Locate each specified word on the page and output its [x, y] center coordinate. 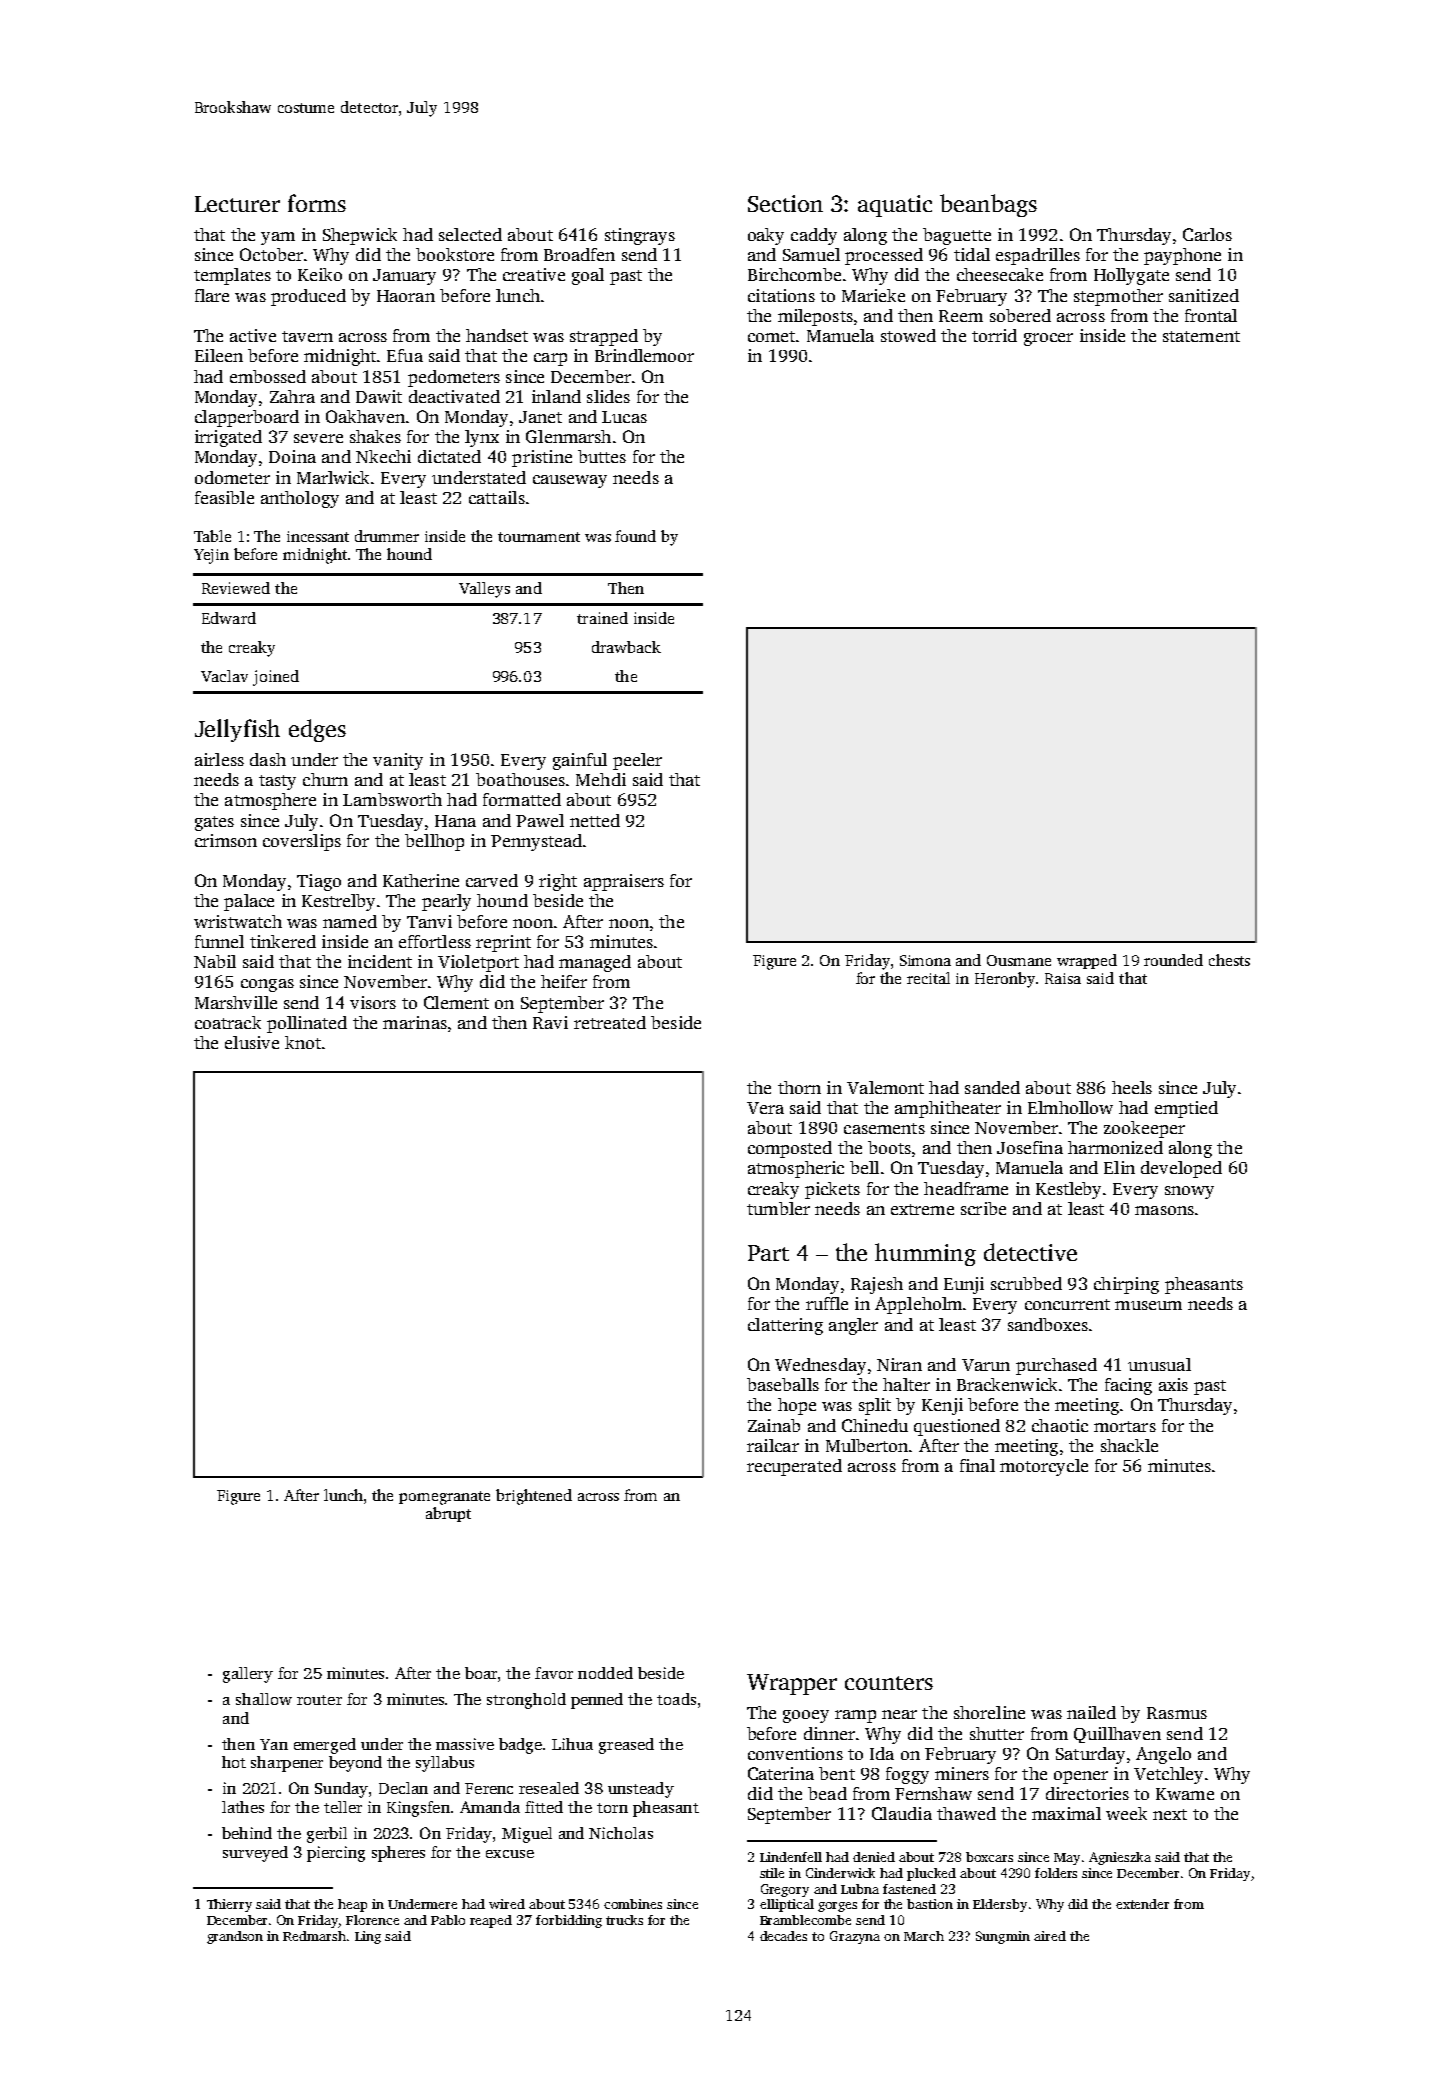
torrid [994, 335]
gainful [580, 761]
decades [783, 1936]
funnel [219, 941]
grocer [1048, 339]
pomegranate [444, 1498]
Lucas [624, 417]
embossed [268, 376]
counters [889, 1683]
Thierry [229, 1905]
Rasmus [1177, 1713]
